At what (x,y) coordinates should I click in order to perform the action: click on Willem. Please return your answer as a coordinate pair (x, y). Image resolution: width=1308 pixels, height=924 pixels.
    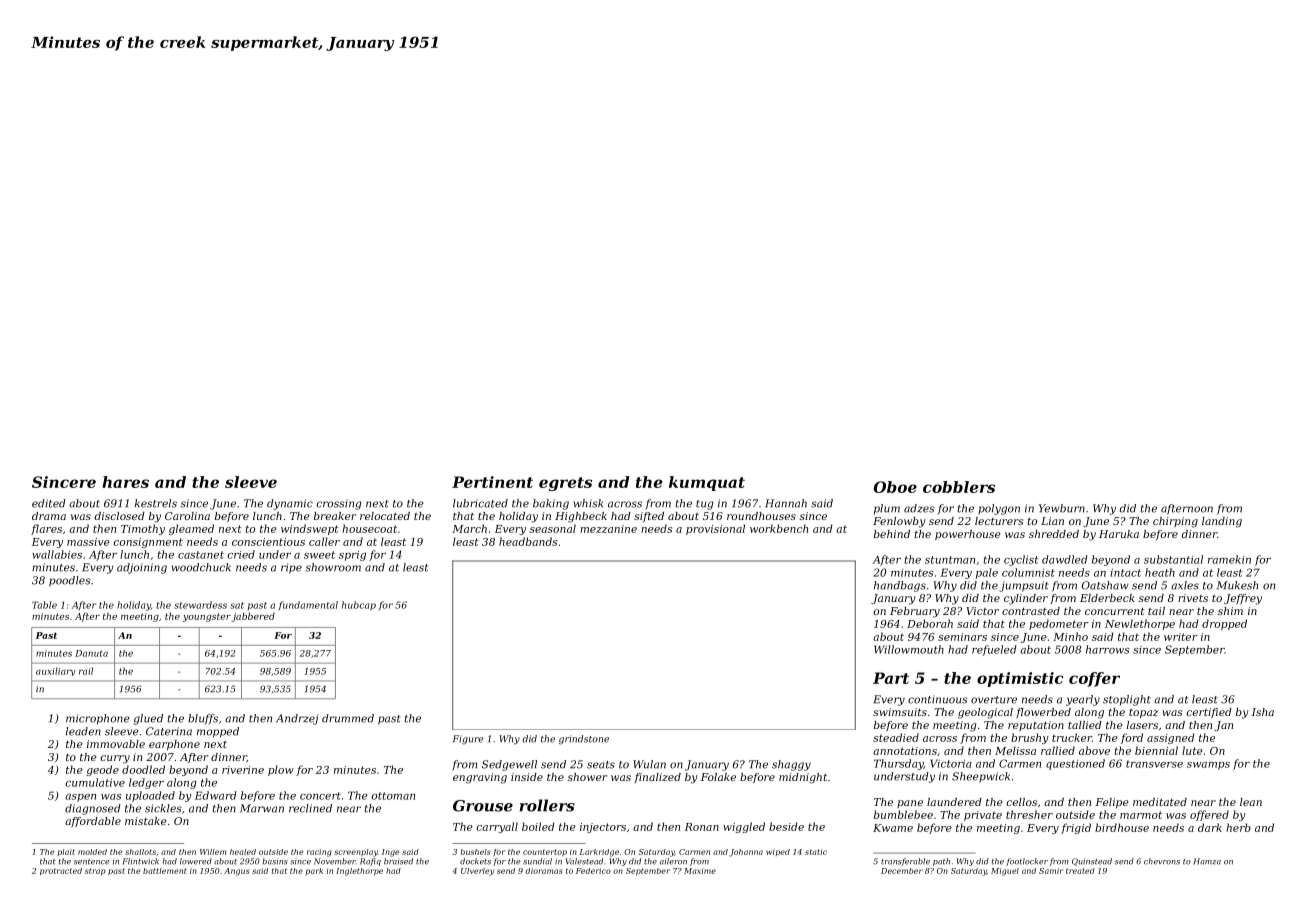
    Looking at the image, I should click on (213, 852).
